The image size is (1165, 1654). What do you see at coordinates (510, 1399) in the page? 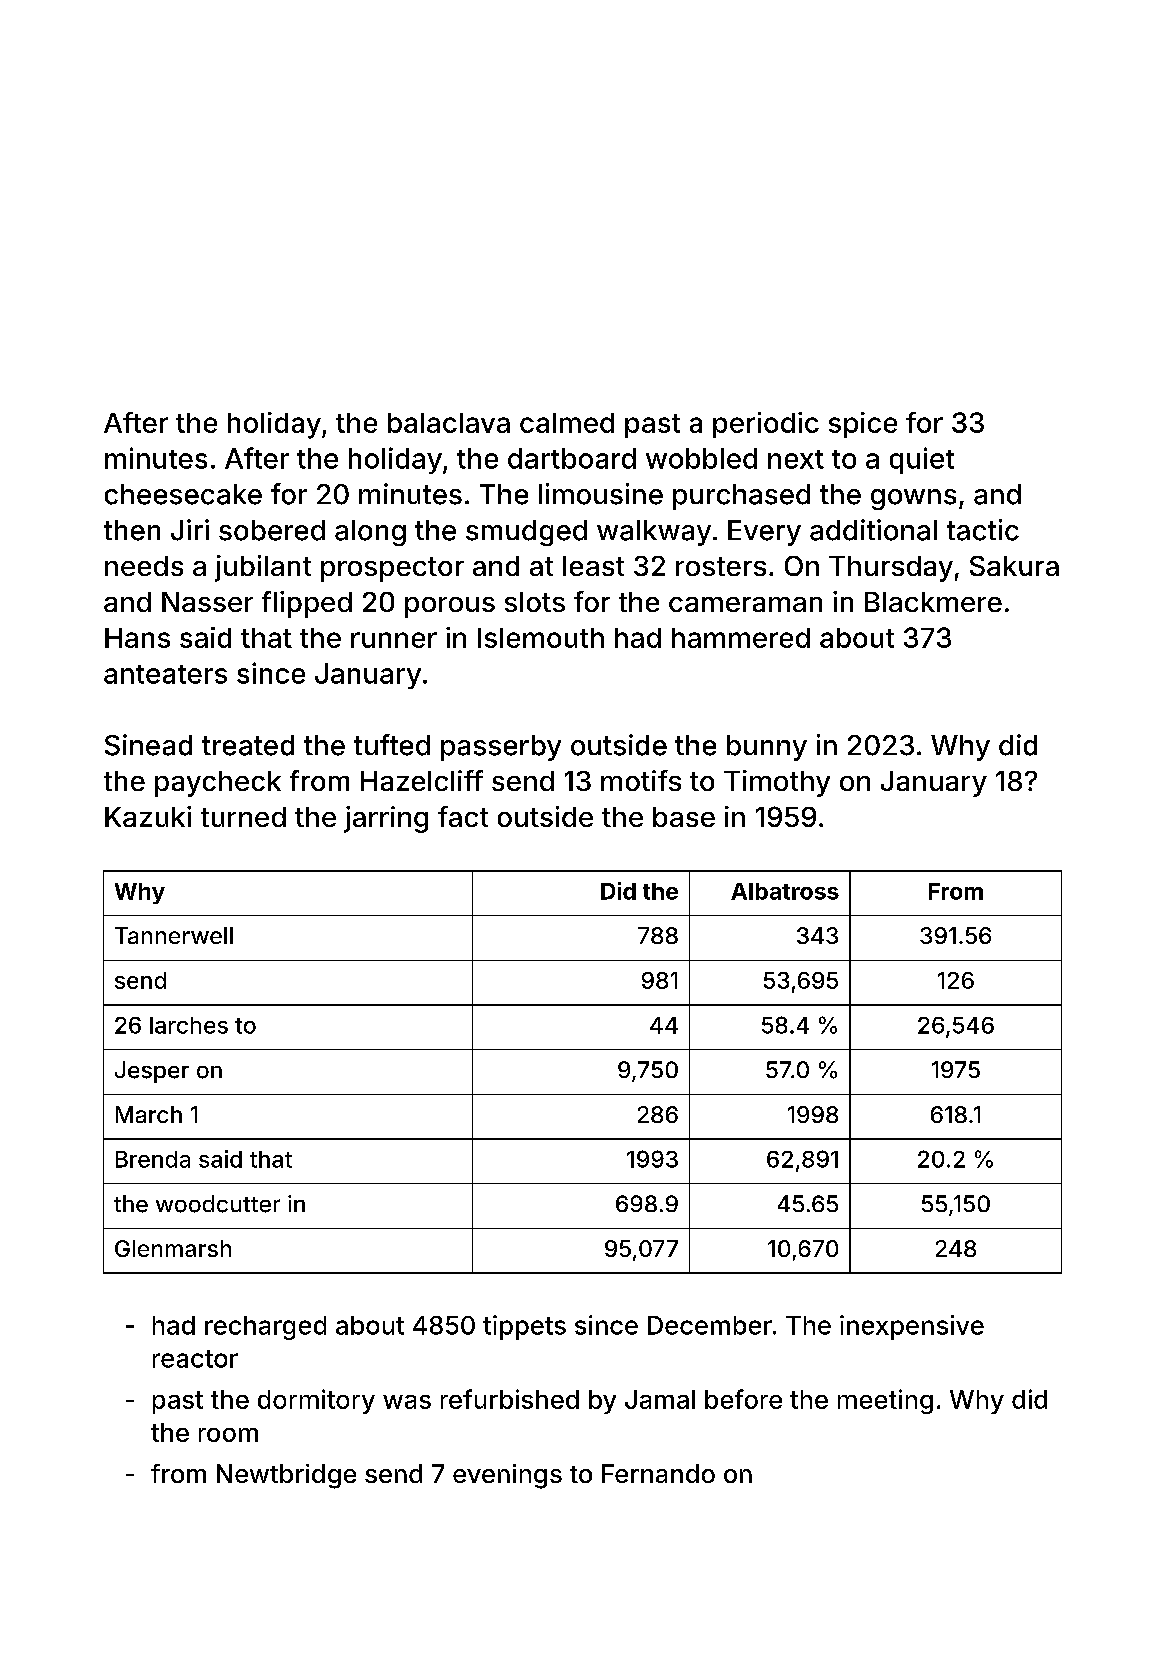
I see `refurbished` at bounding box center [510, 1399].
